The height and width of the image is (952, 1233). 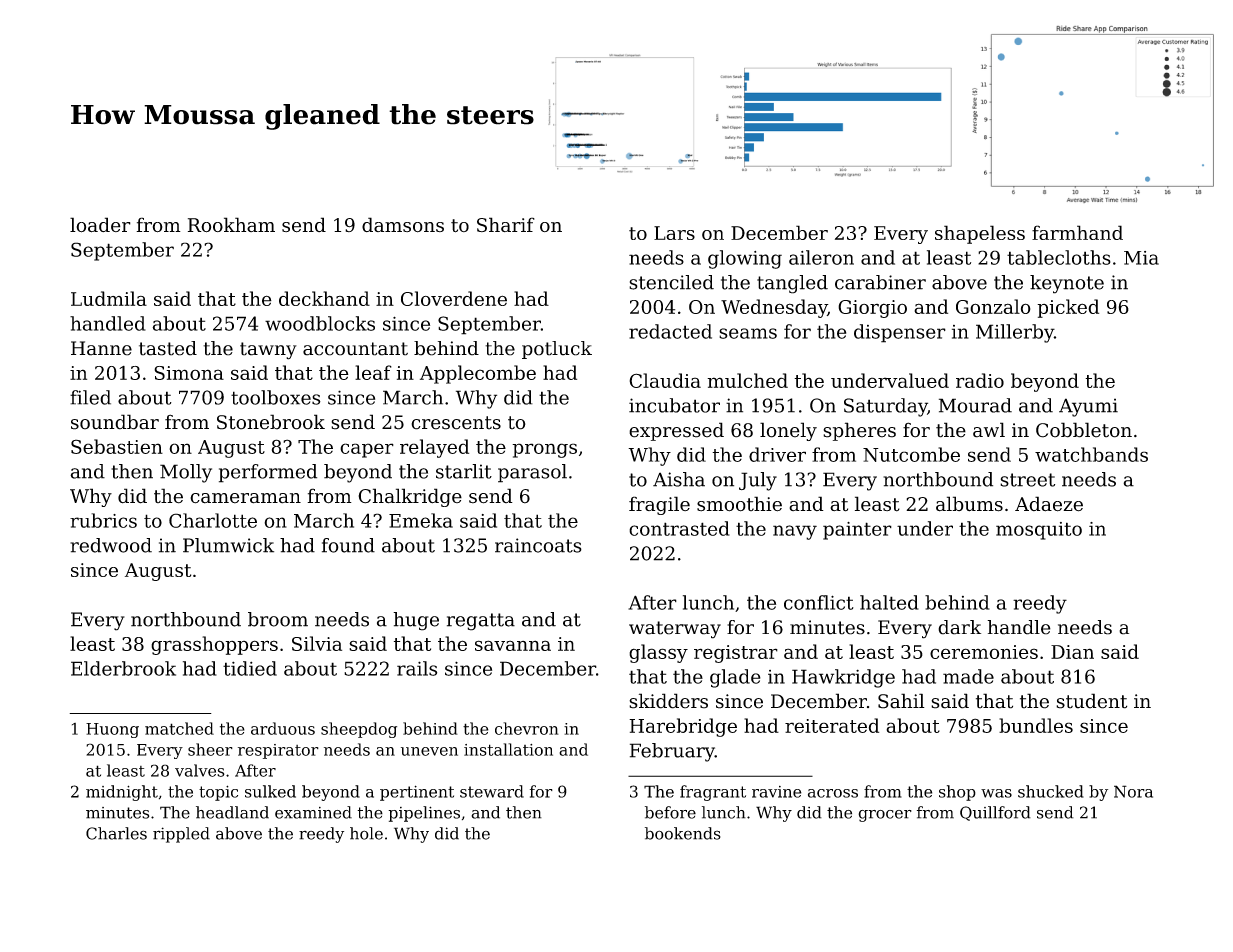 What do you see at coordinates (683, 727) in the image?
I see `Harebridge` at bounding box center [683, 727].
